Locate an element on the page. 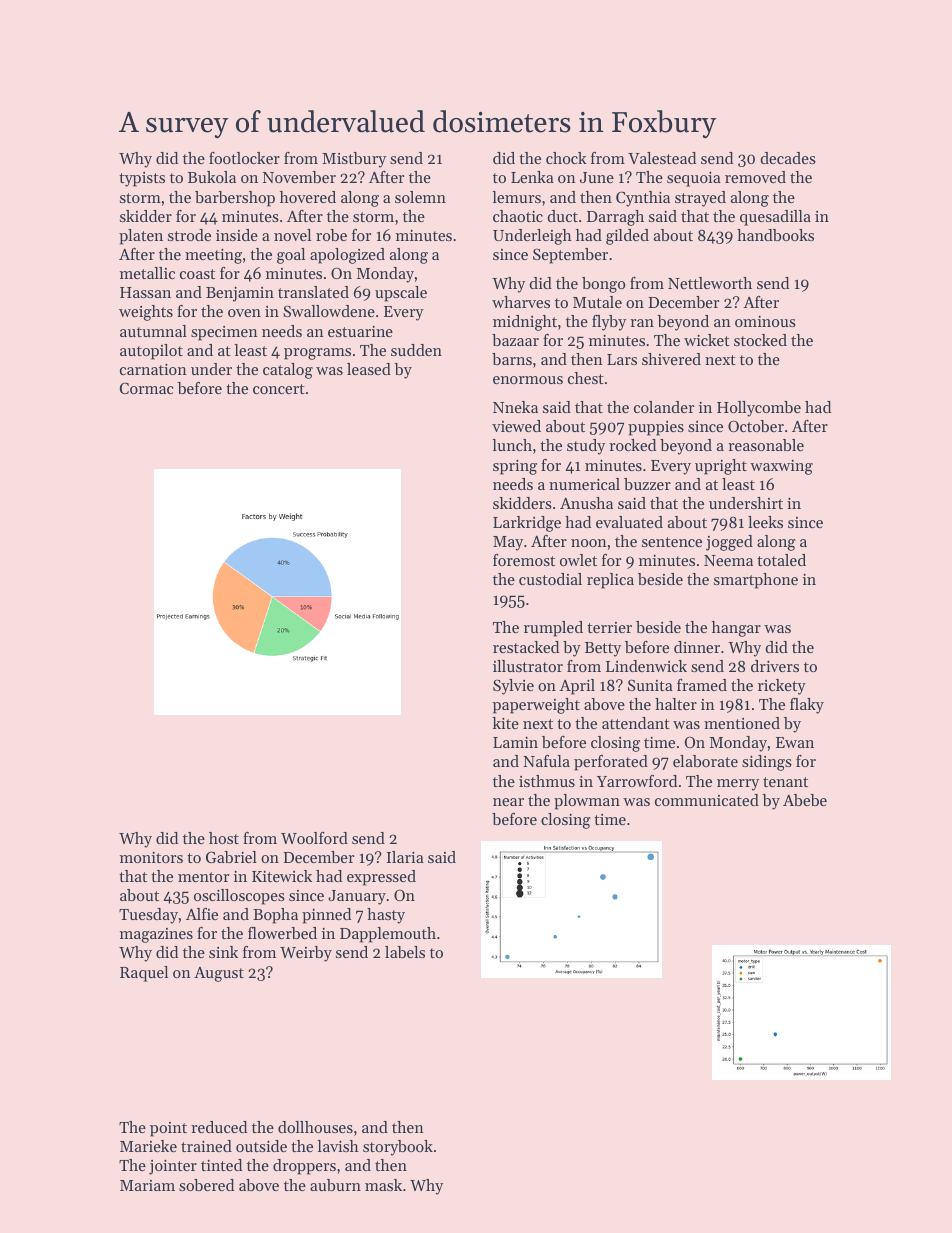  host is located at coordinates (224, 838).
